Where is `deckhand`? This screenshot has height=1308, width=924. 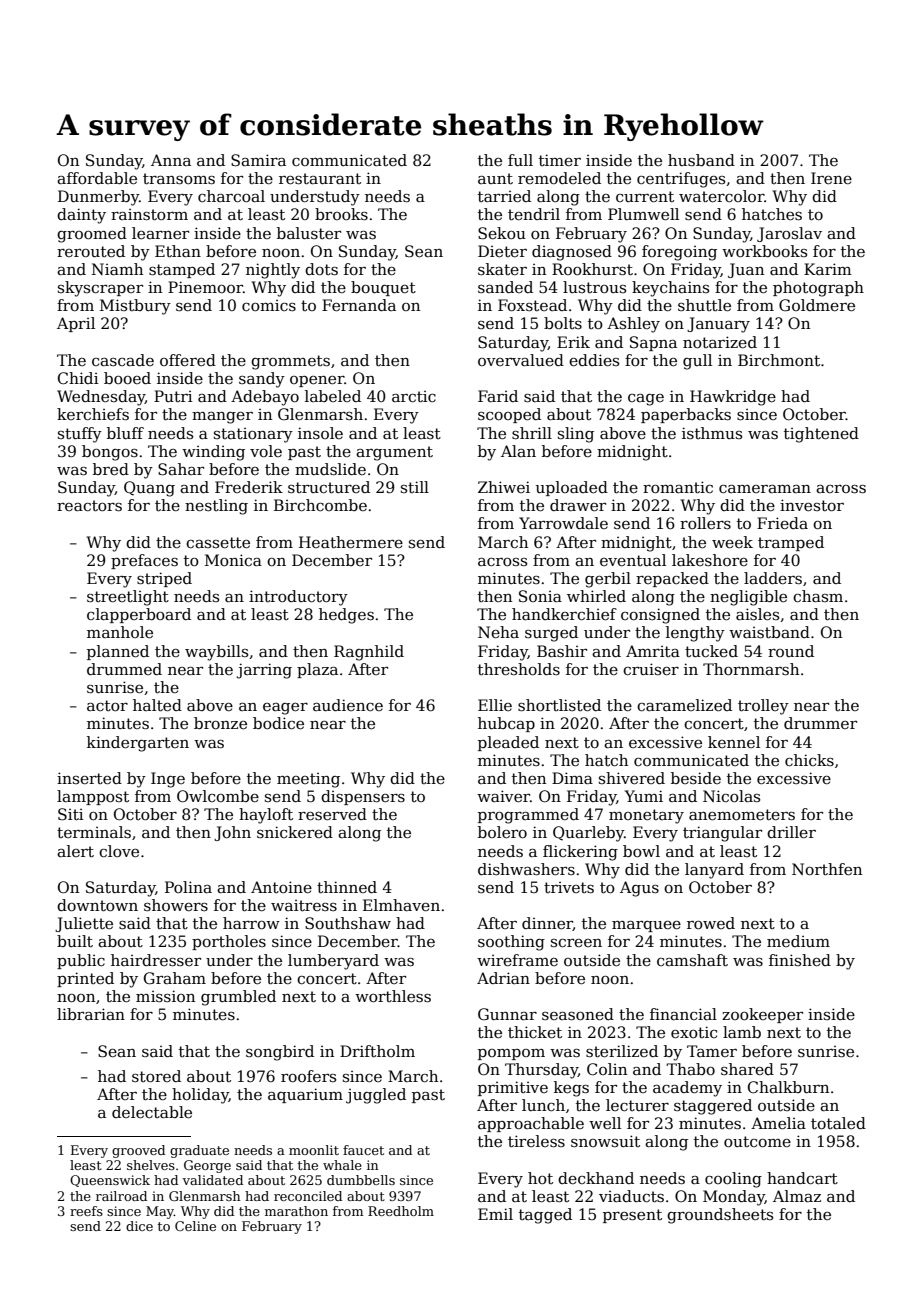
deckhand is located at coordinates (596, 1178).
